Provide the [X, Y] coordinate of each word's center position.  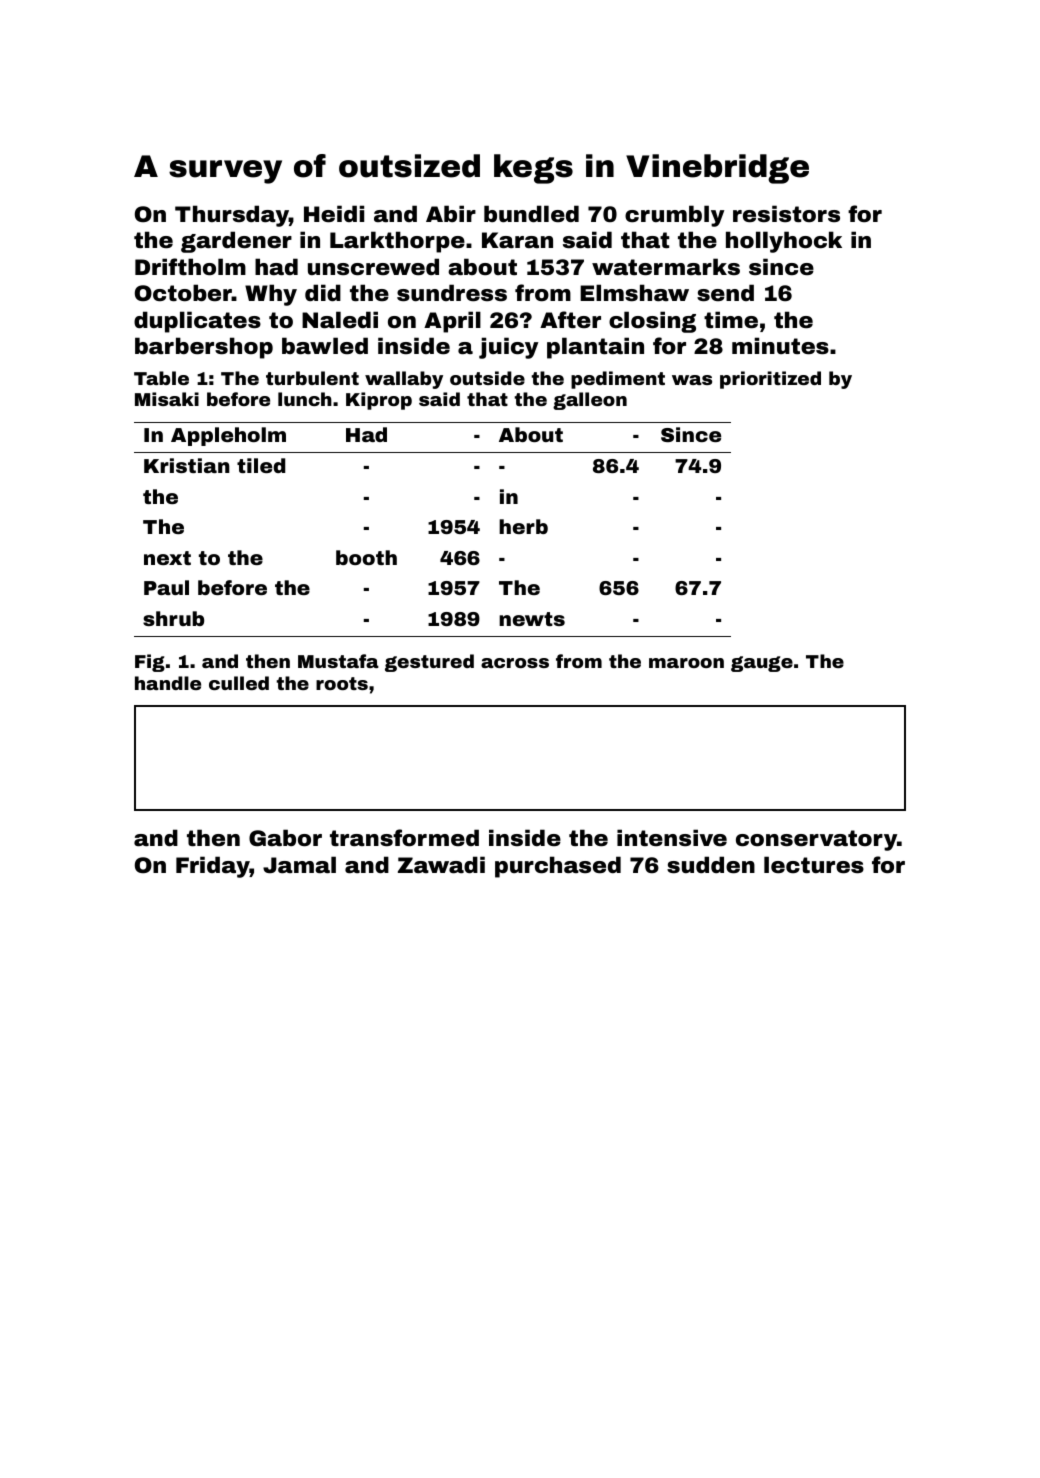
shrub [173, 618]
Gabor [285, 837]
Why [271, 295]
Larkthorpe [397, 242]
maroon [686, 663]
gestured [429, 663]
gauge [762, 664]
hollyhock [784, 242]
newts [532, 619]
